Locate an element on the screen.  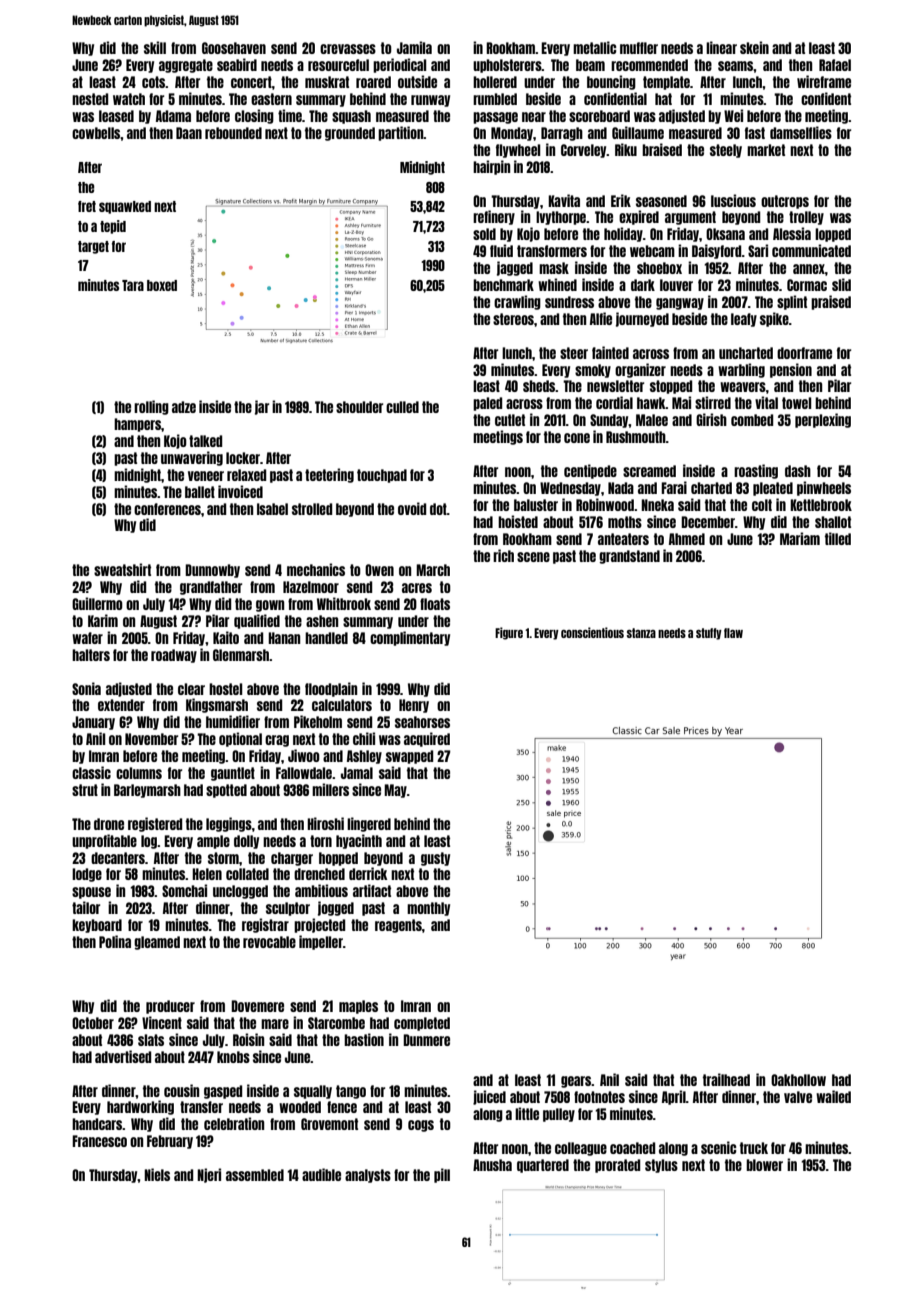
Jamila is located at coordinates (414, 47).
